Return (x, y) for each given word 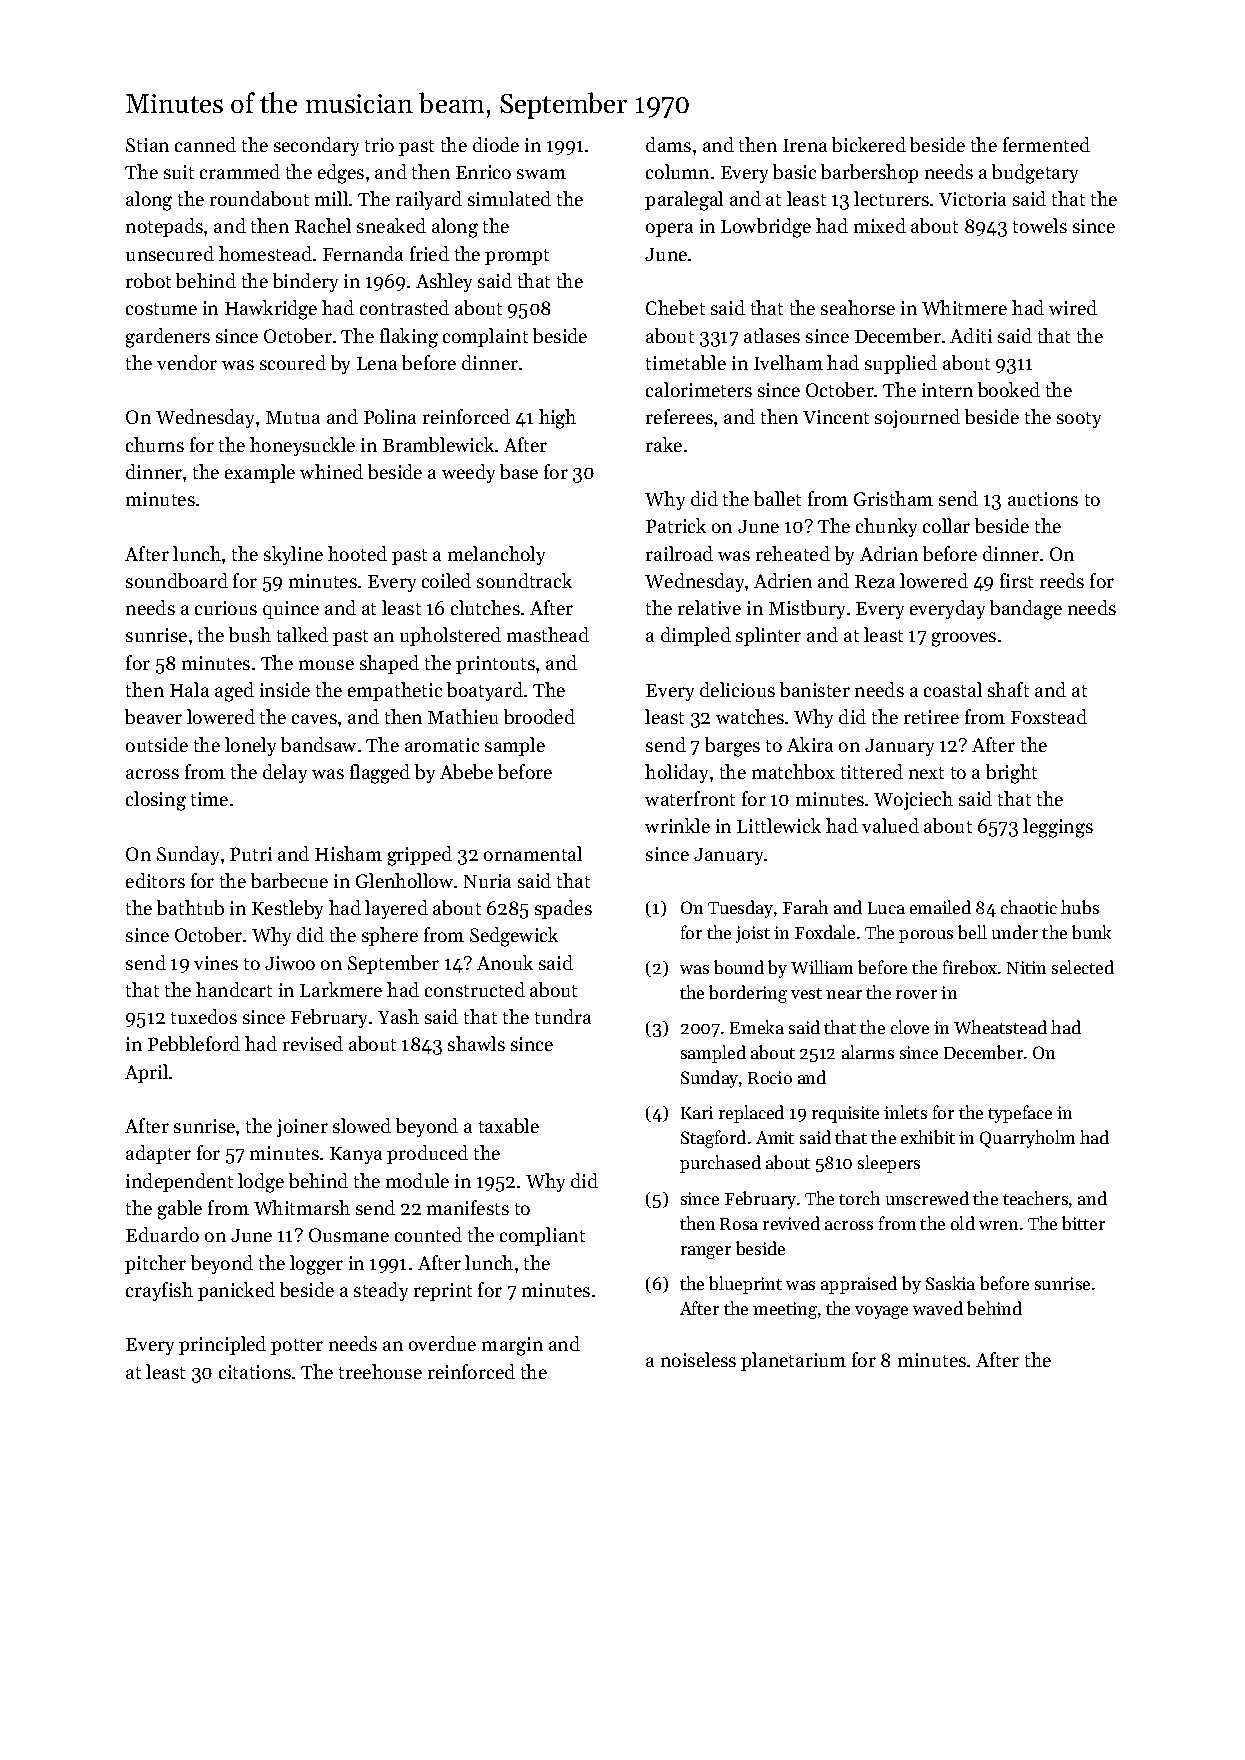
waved (938, 1308)
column (677, 171)
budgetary (1035, 174)
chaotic (1029, 907)
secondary (316, 146)
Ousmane (349, 1235)
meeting (785, 1310)
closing (156, 801)
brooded (539, 716)
